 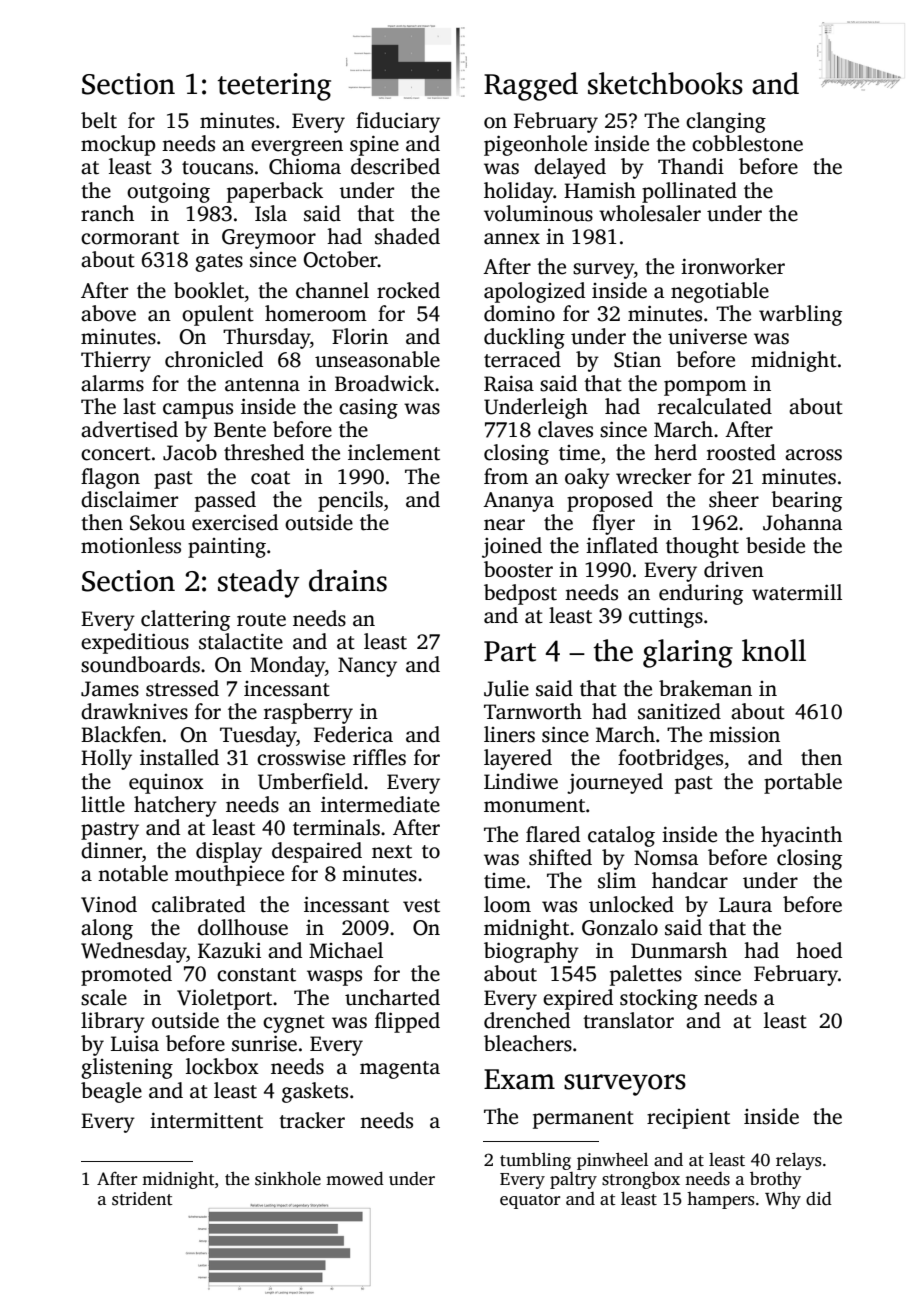 What do you see at coordinates (142, 1199) in the screenshot?
I see `strident` at bounding box center [142, 1199].
